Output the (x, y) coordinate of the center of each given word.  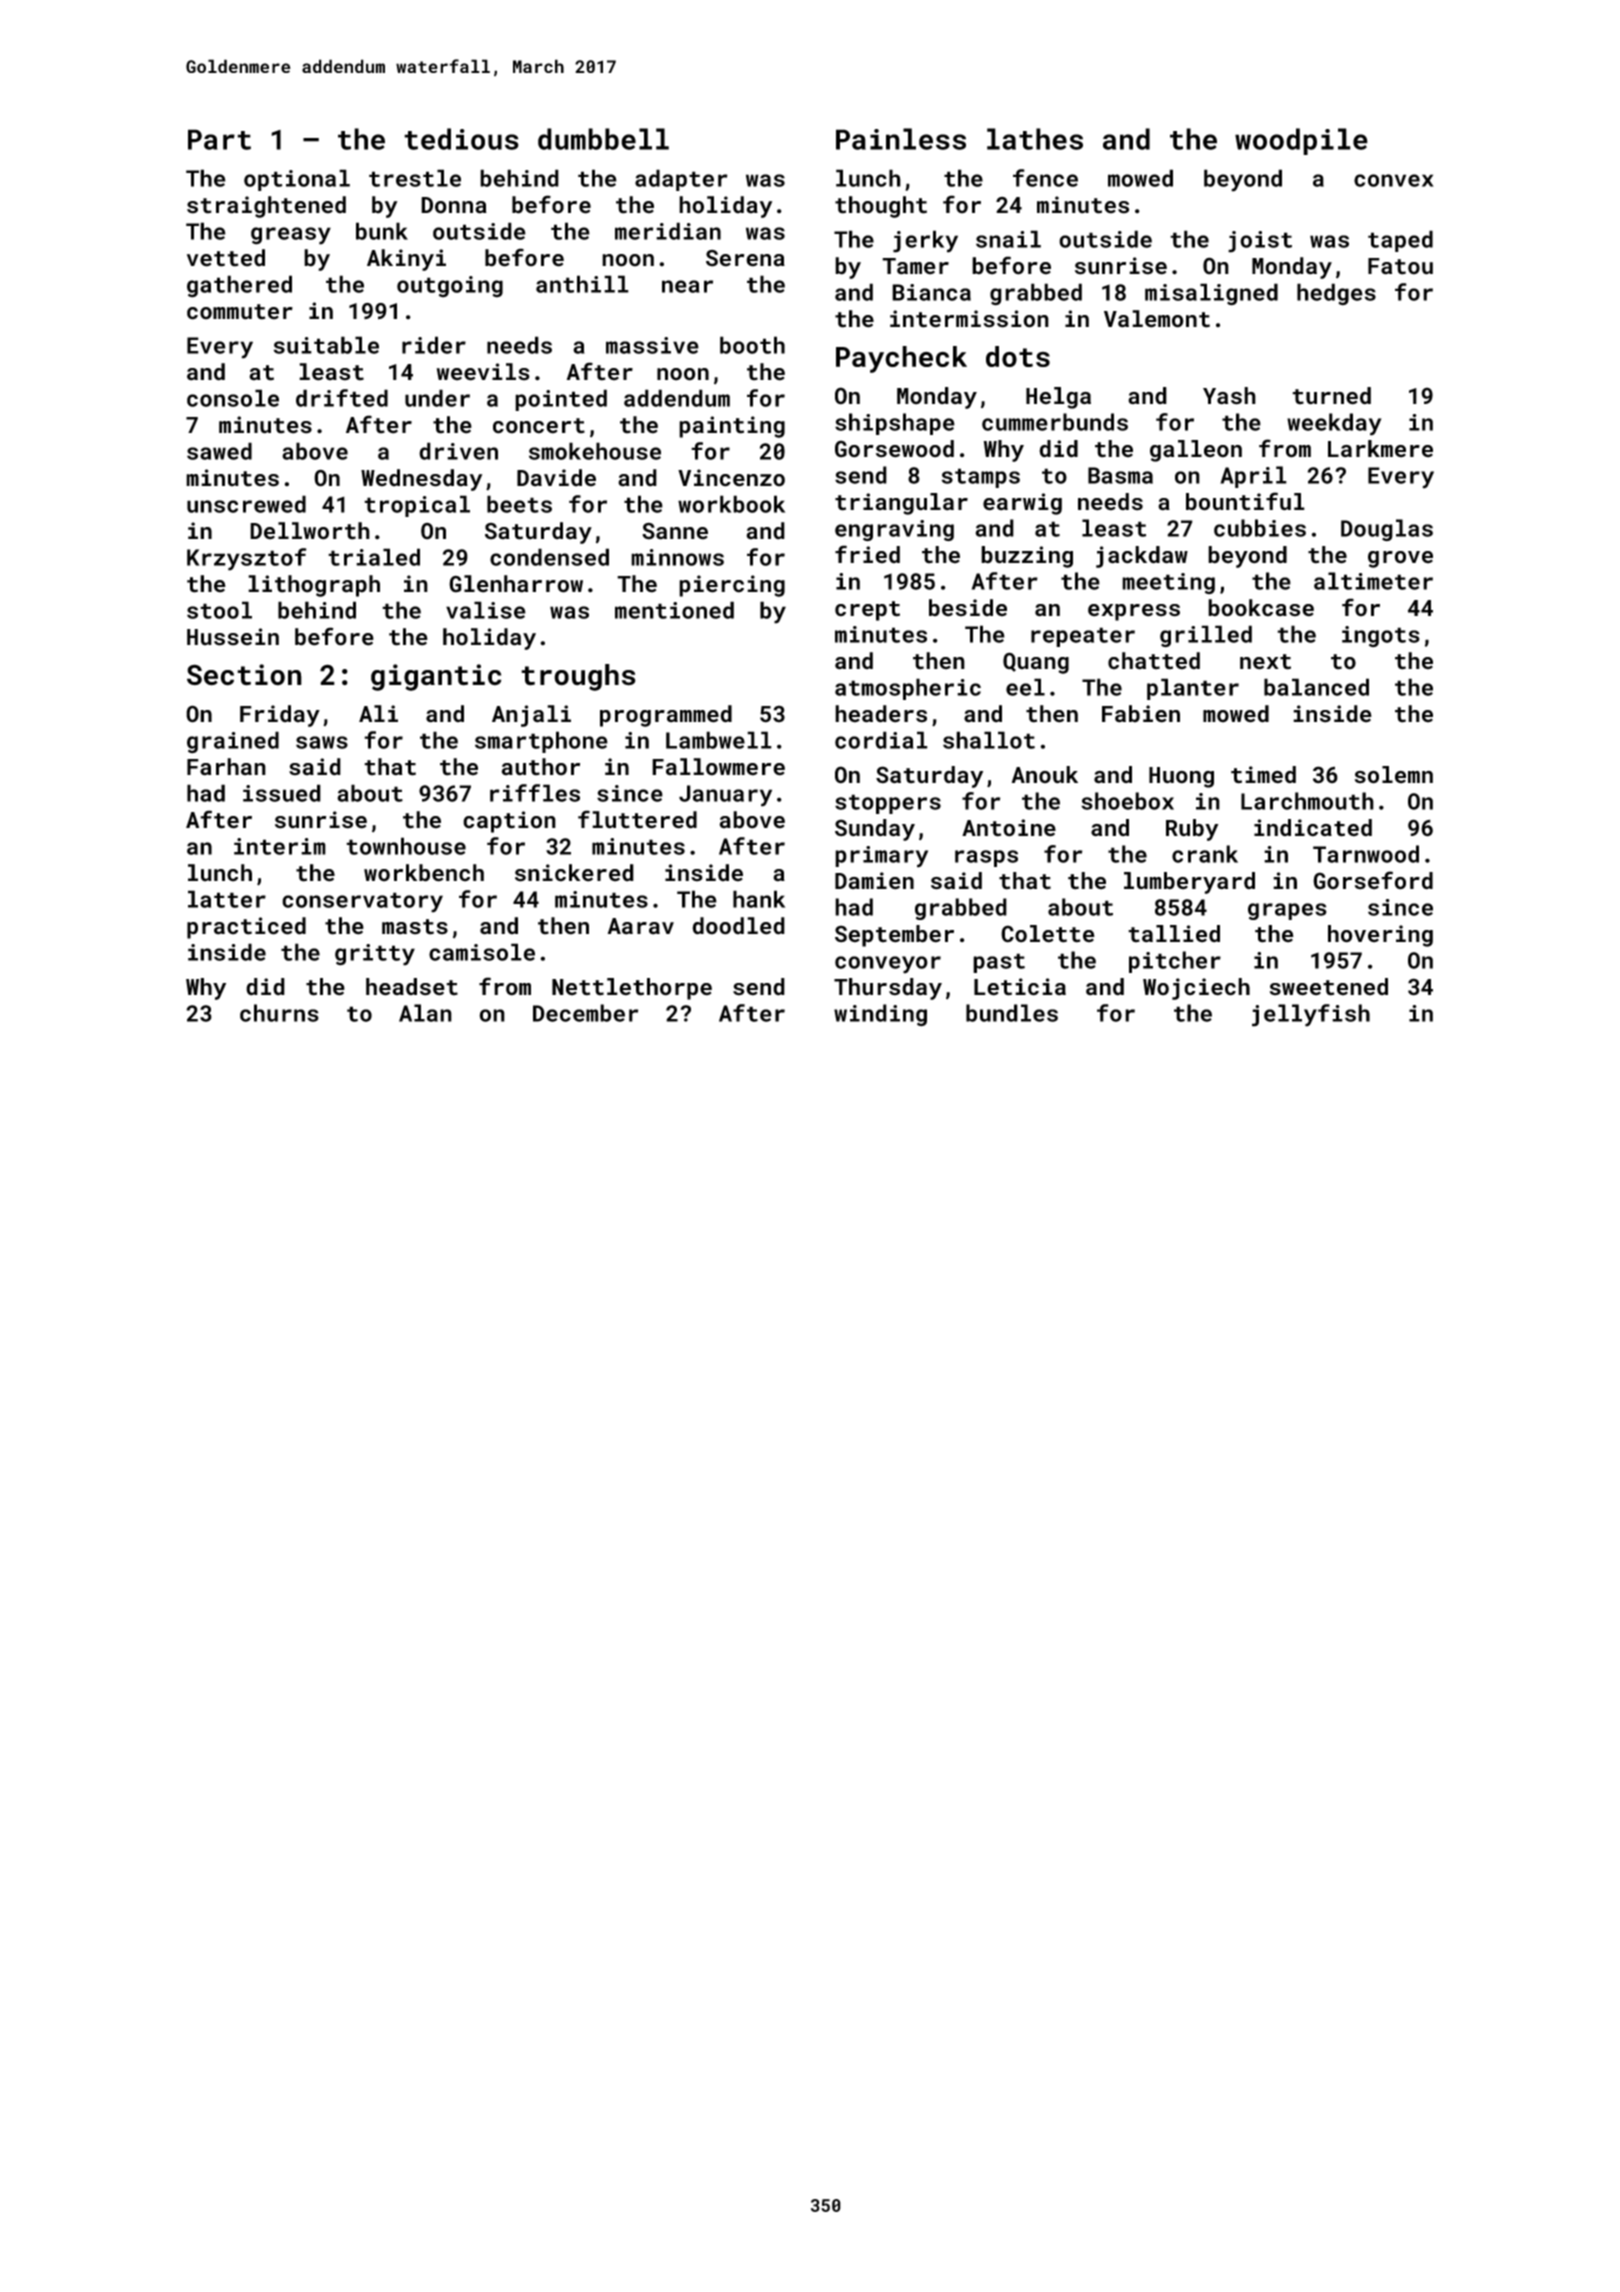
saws (322, 742)
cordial (881, 740)
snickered (574, 873)
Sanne (675, 531)
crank (1205, 854)
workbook (731, 504)
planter (1193, 689)
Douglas (1387, 530)
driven (458, 451)
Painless (901, 139)
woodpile (1301, 141)
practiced (246, 928)
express (1134, 612)
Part (219, 139)
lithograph (314, 586)
